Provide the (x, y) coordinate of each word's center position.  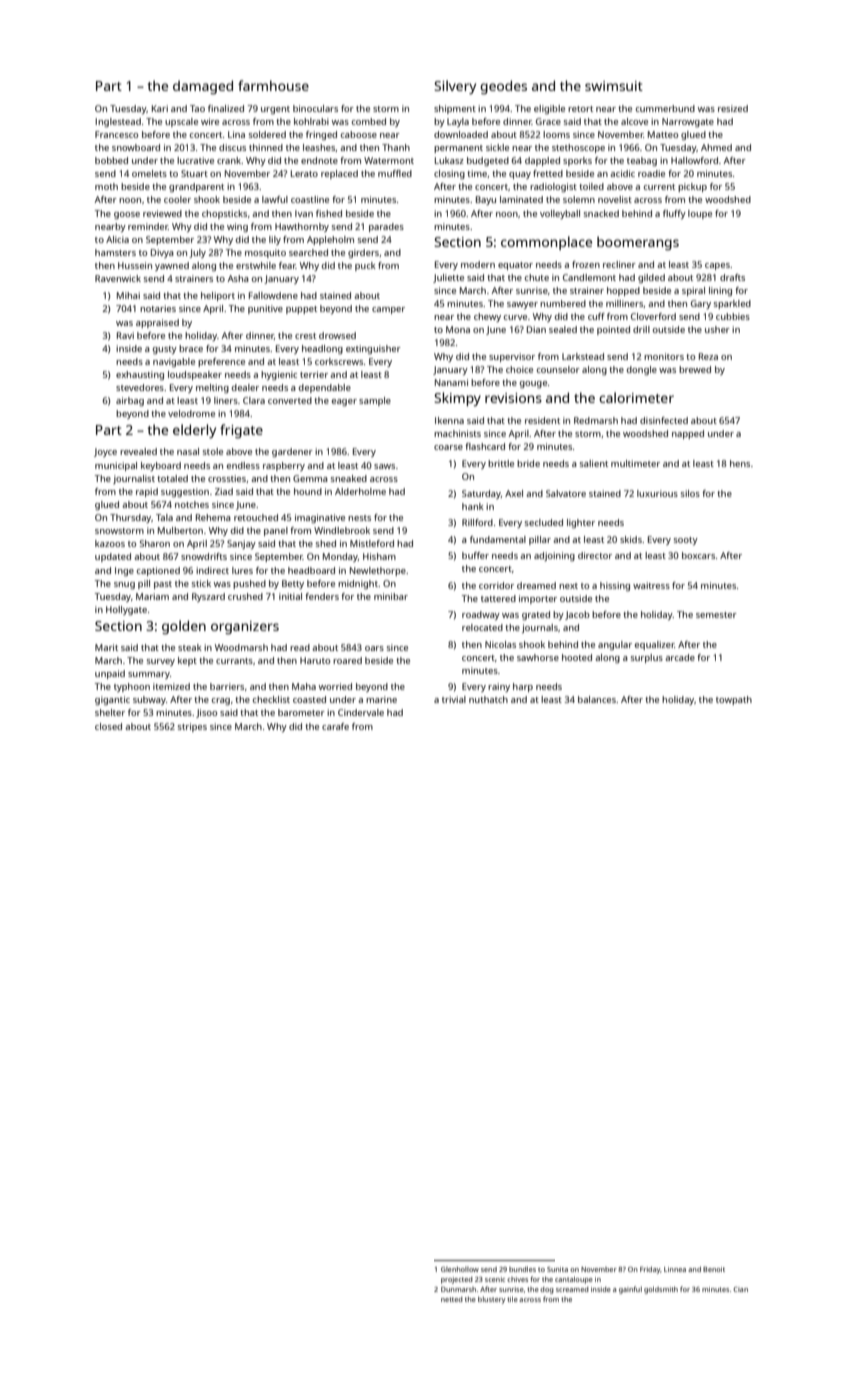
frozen (586, 264)
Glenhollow (460, 1269)
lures (242, 570)
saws (384, 466)
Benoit (714, 1269)
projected (457, 1280)
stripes (192, 727)
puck (365, 266)
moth (106, 186)
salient (594, 463)
